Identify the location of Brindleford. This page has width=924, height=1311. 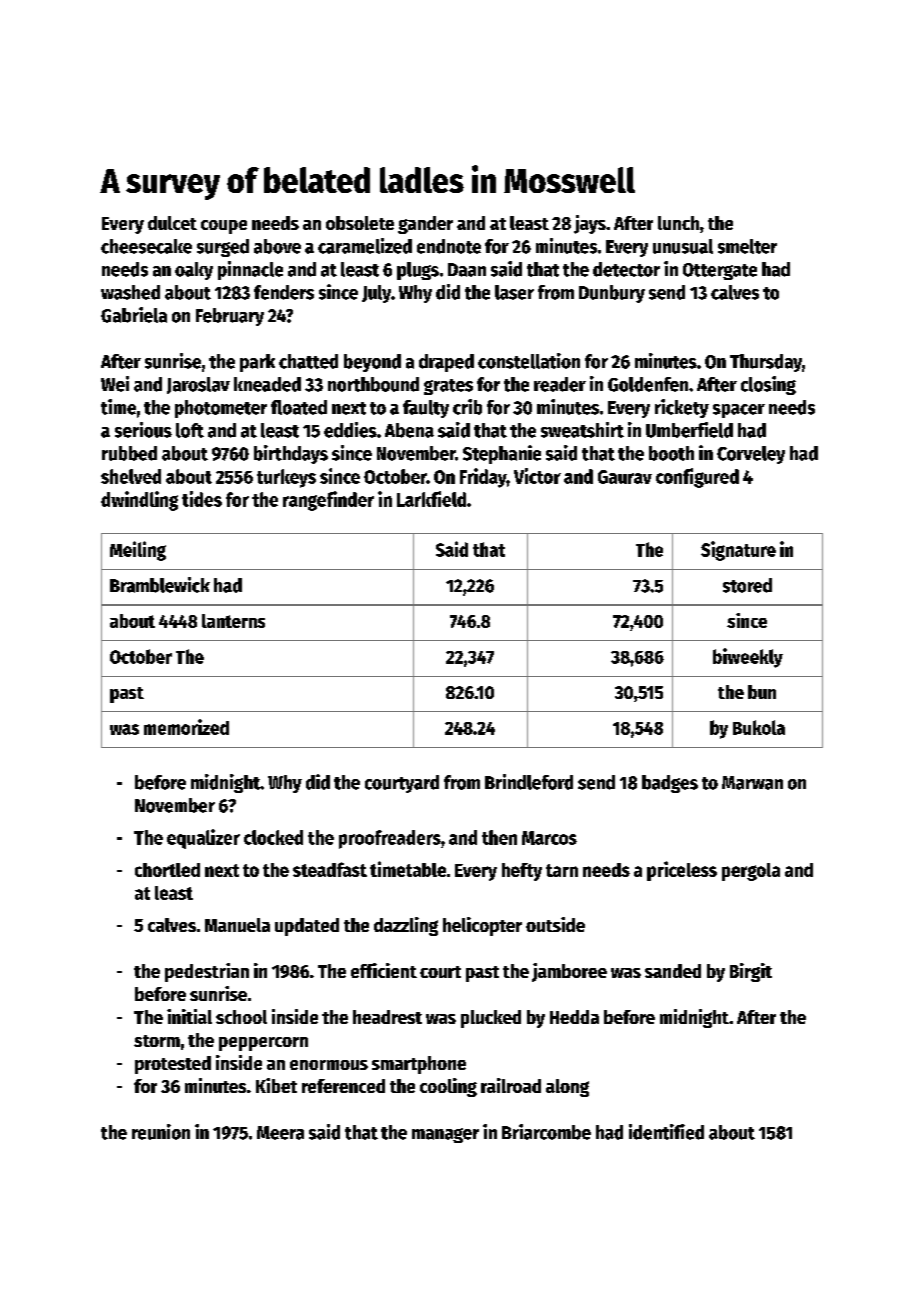
(529, 782).
